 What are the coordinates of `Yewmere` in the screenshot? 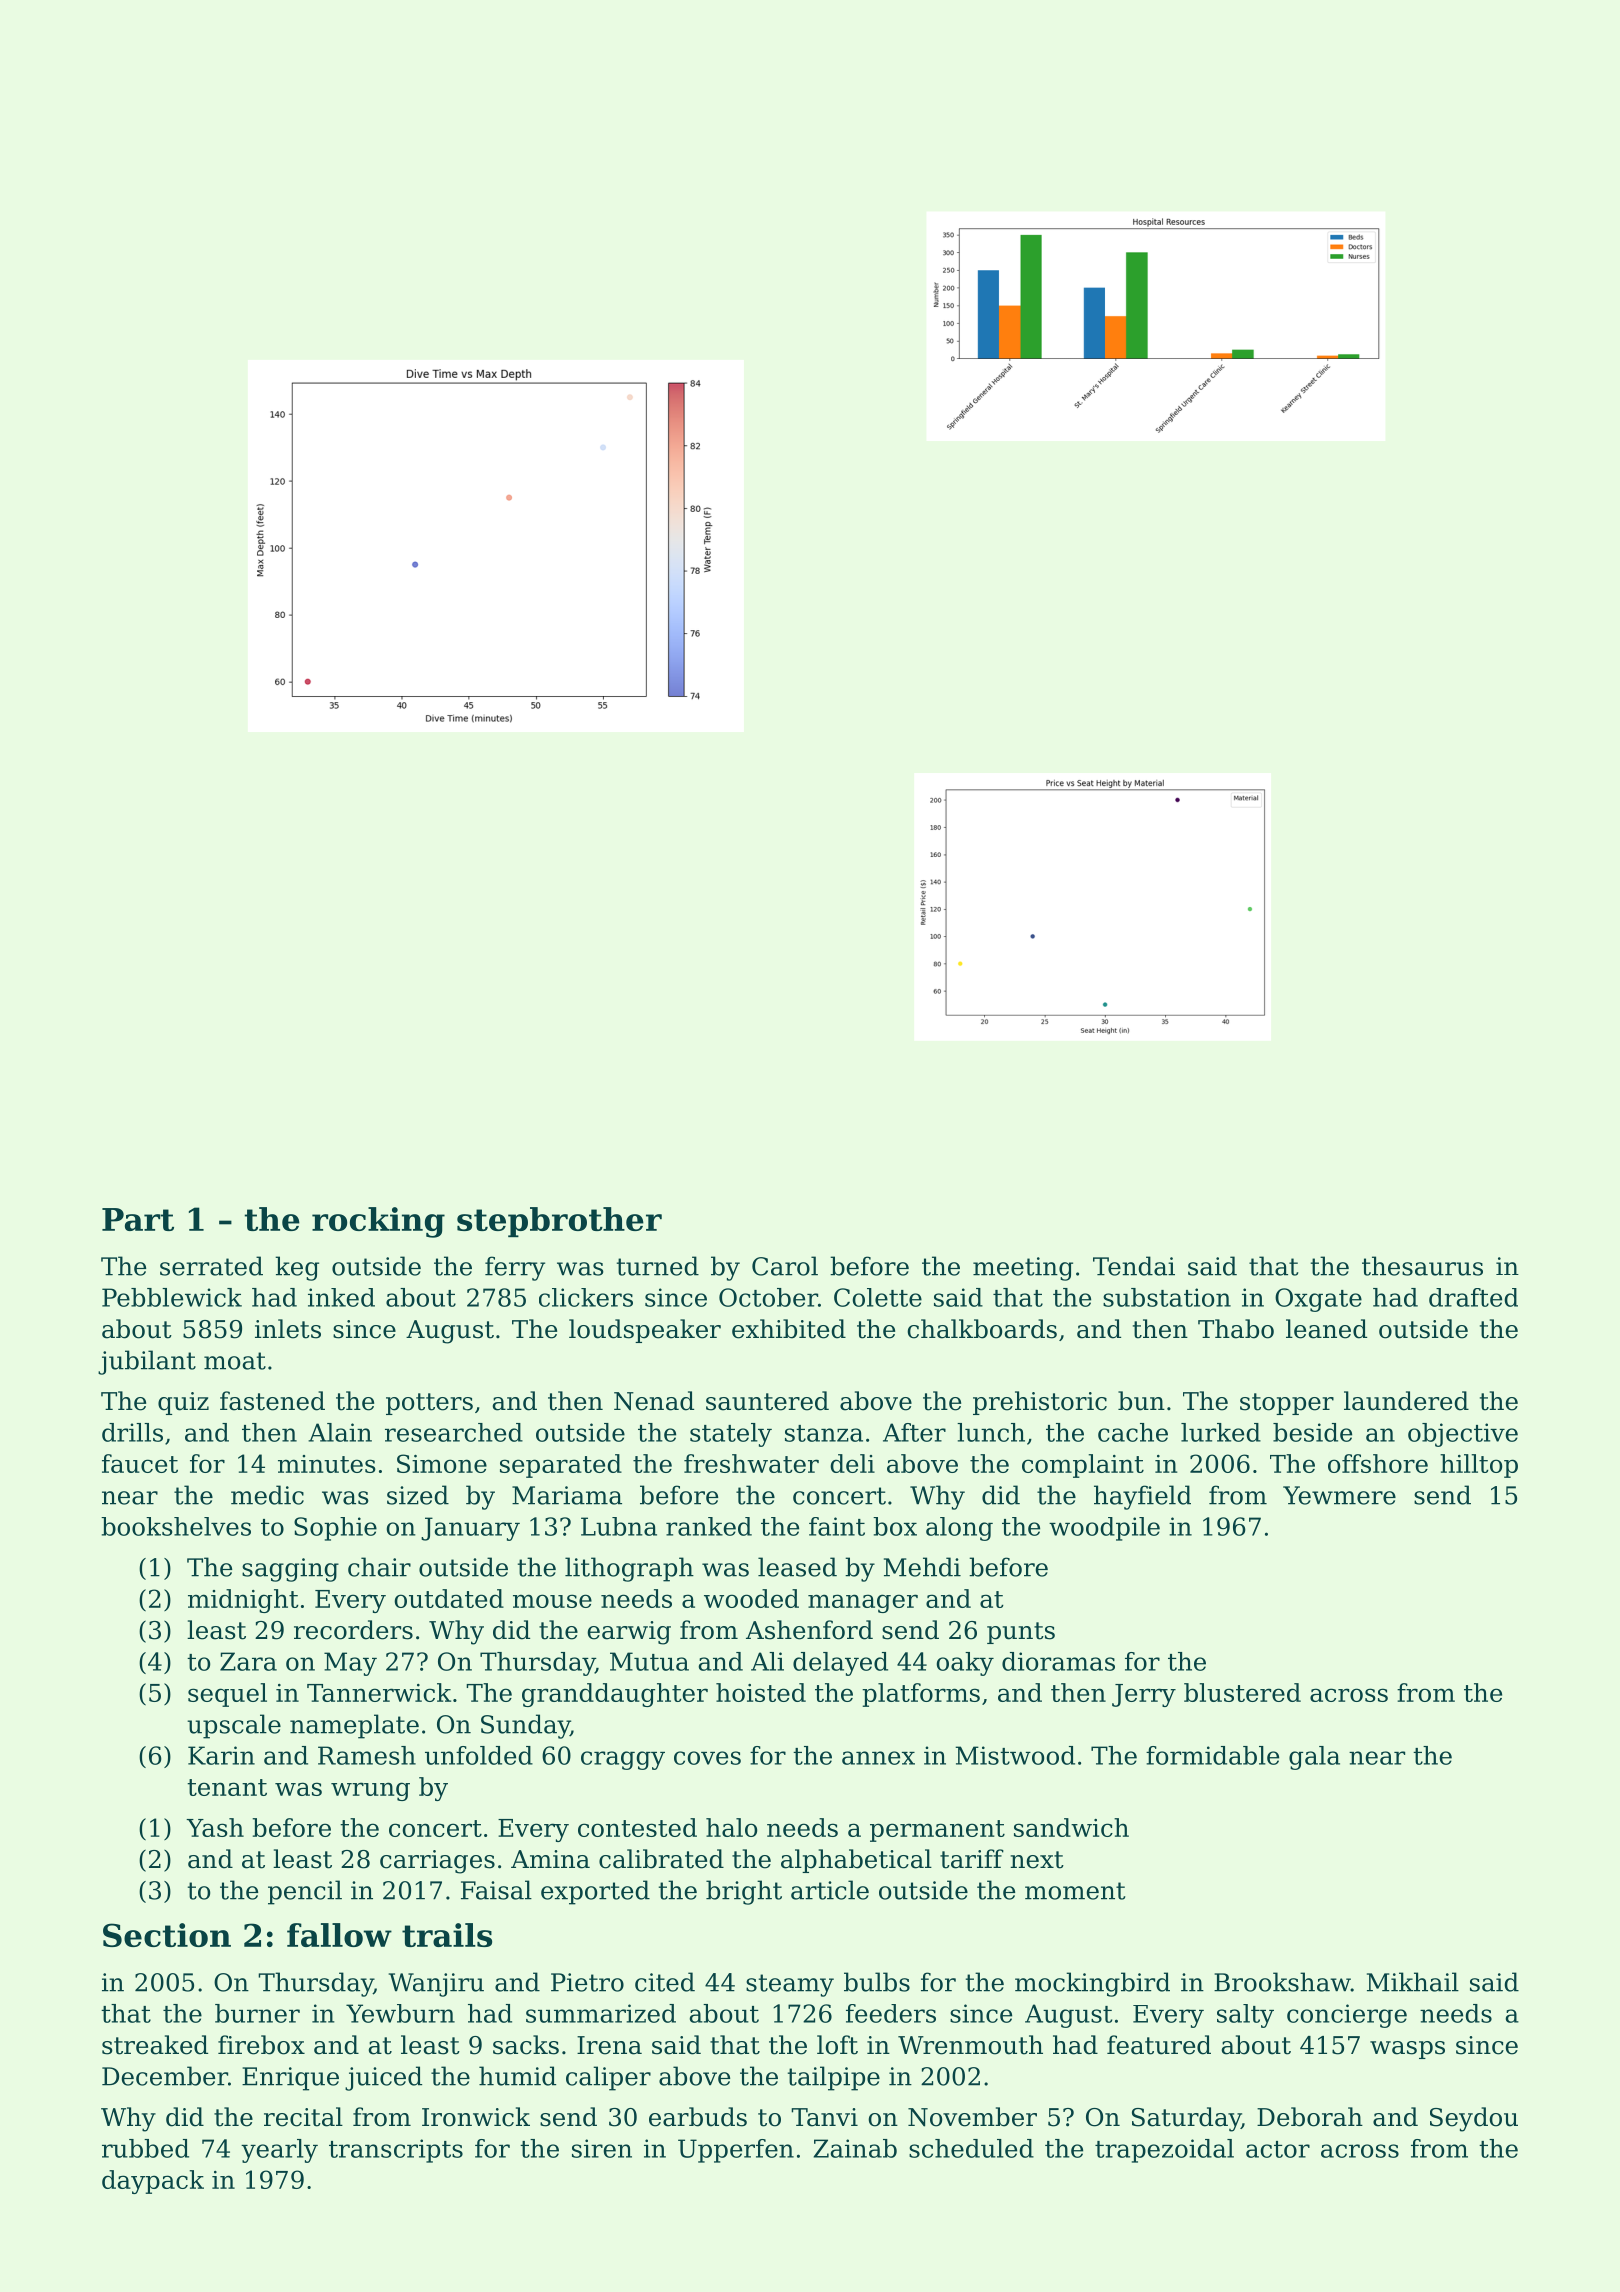 It's located at (1339, 1495).
